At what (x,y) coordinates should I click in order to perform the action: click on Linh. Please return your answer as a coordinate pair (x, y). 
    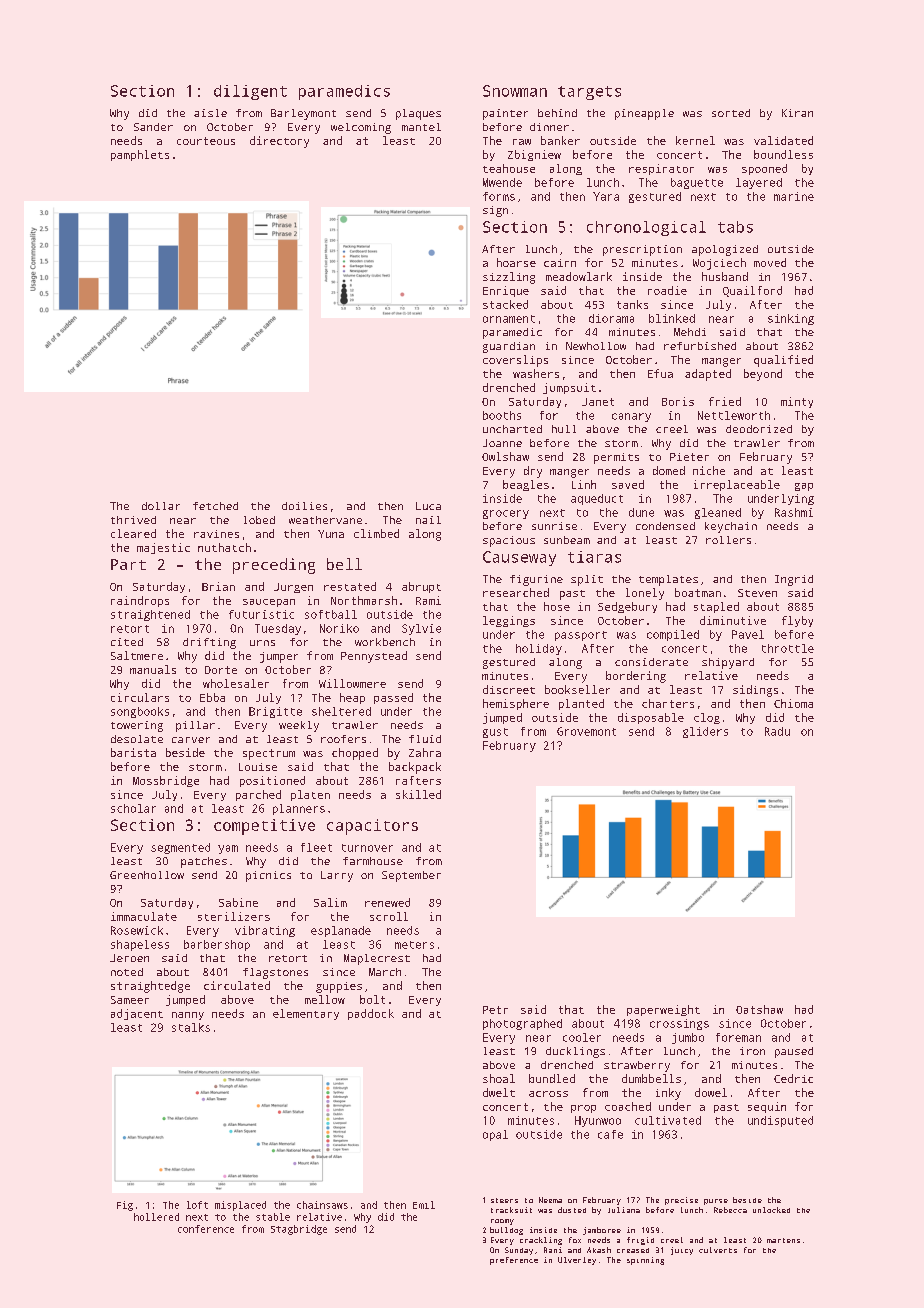
    Looking at the image, I should click on (584, 484).
